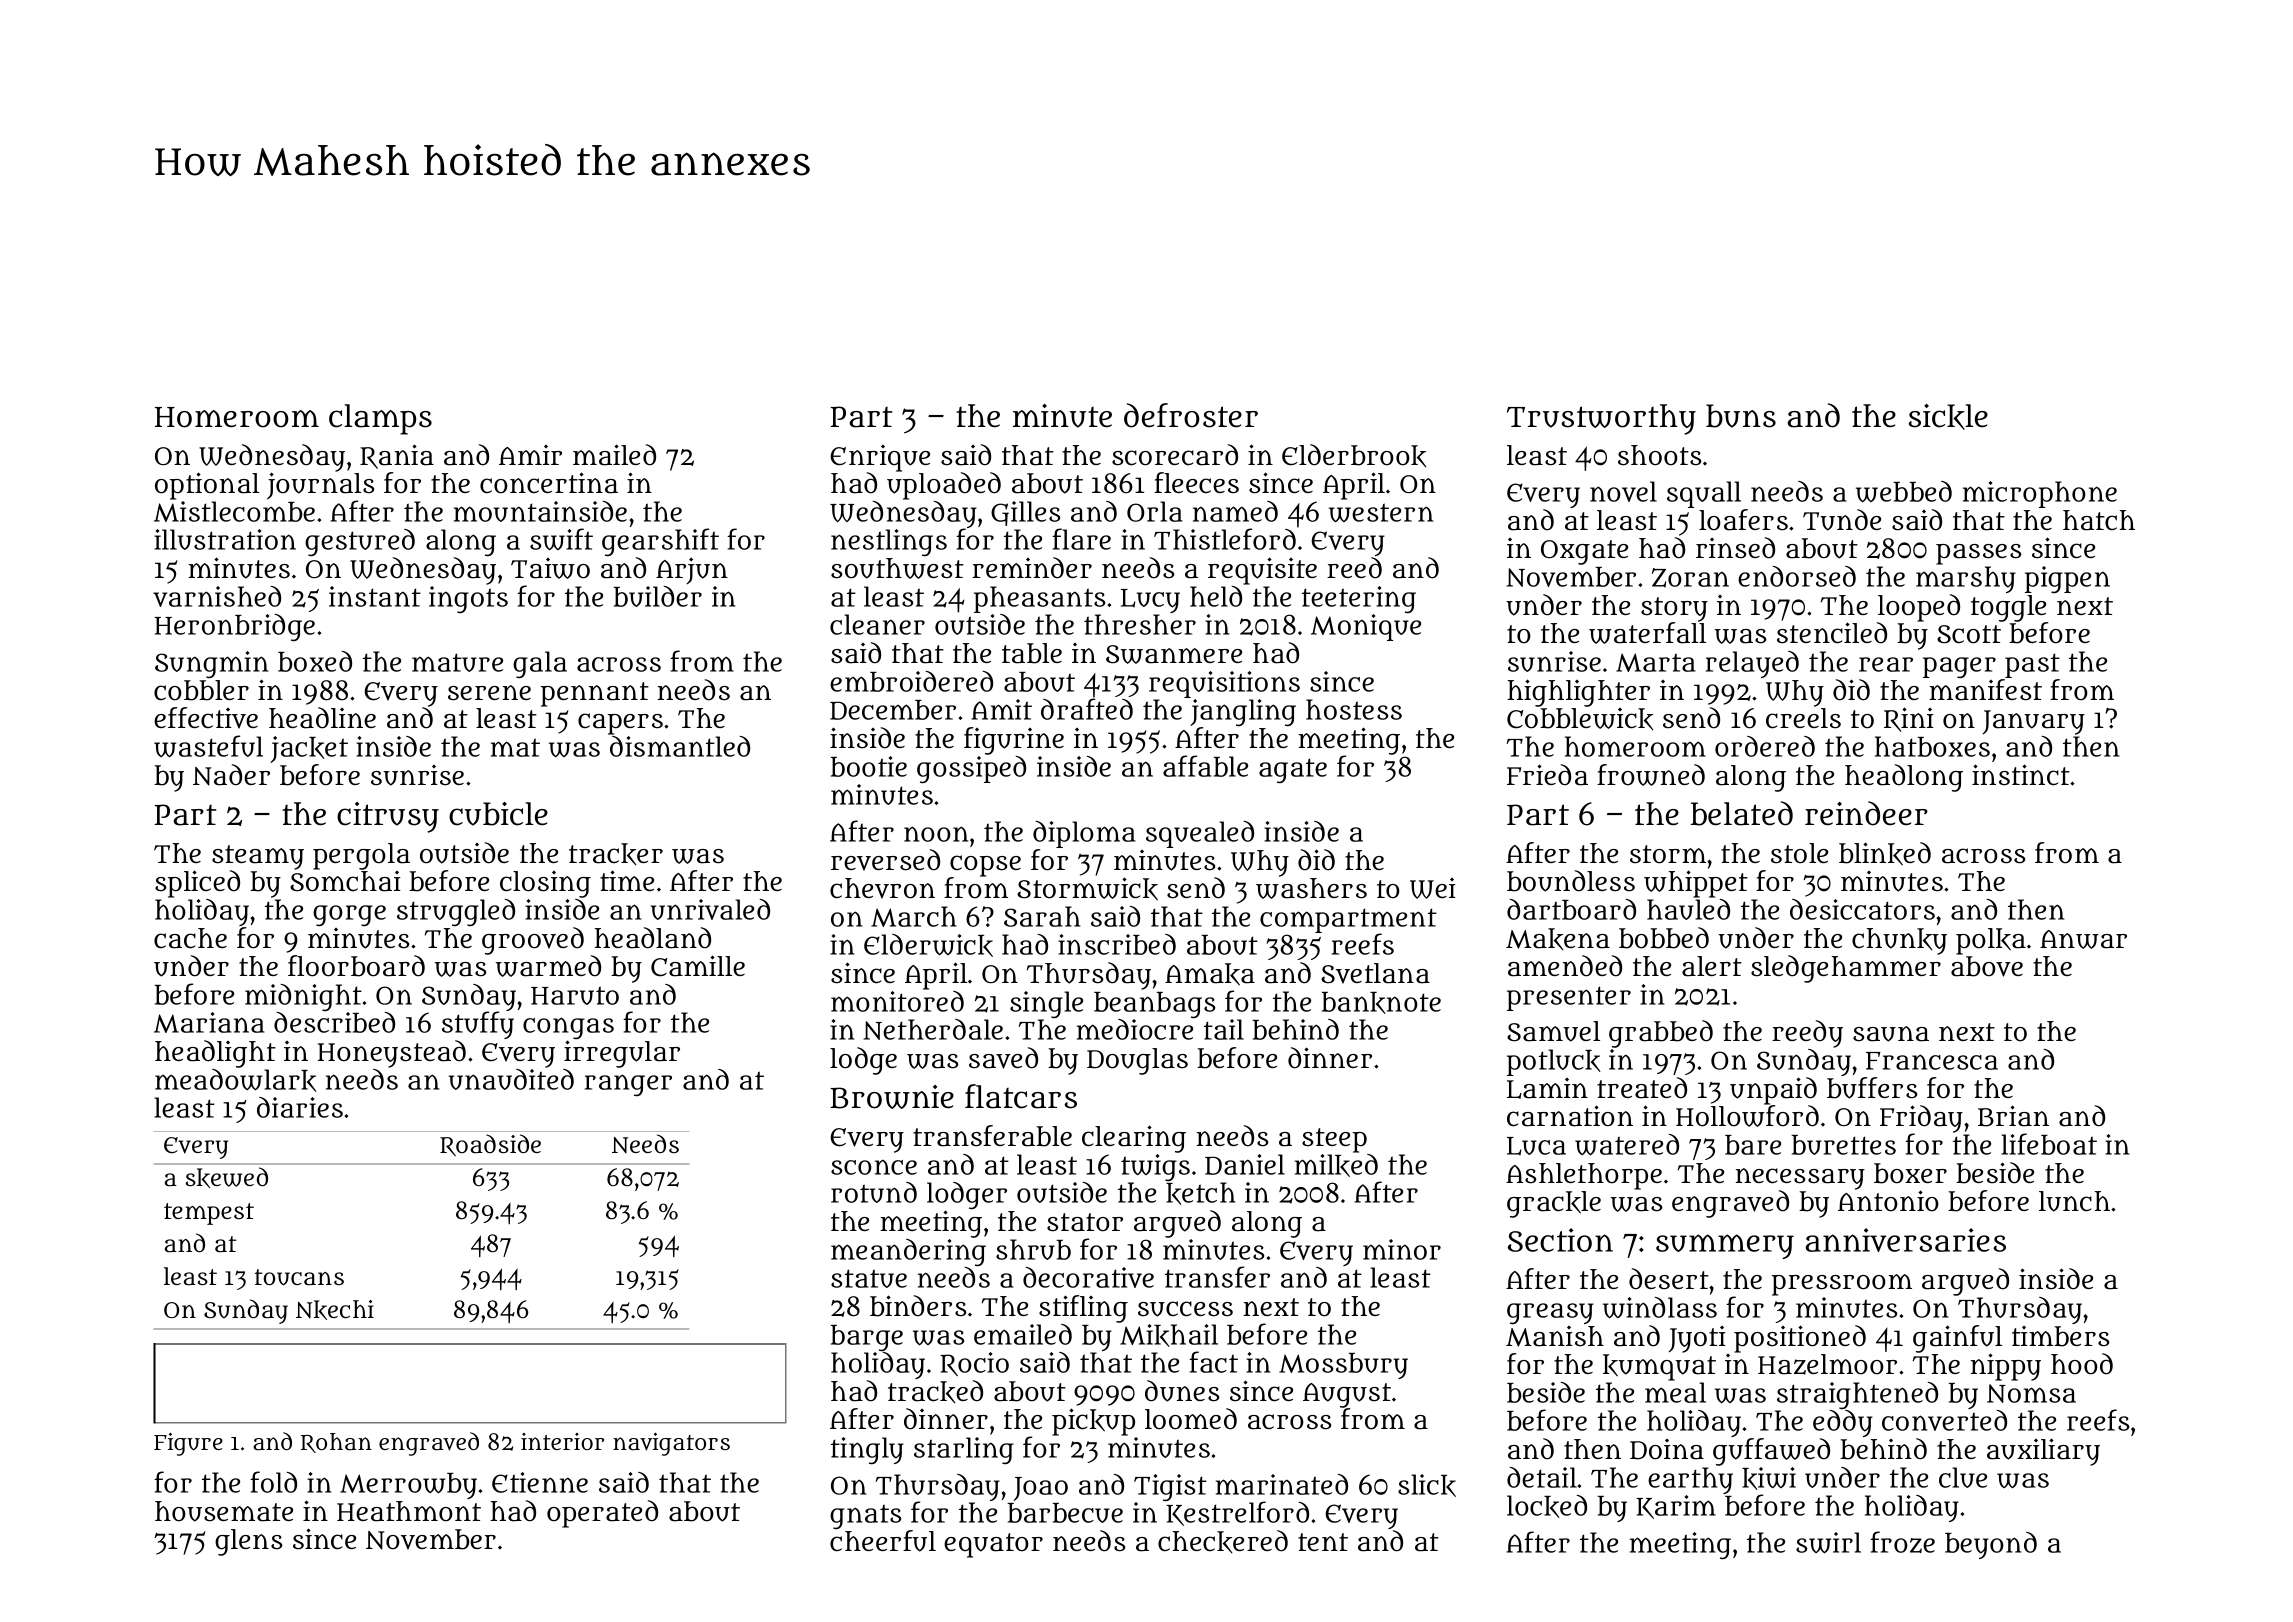 Image resolution: width=2293 pixels, height=1622 pixels. I want to click on thresher, so click(1140, 624).
